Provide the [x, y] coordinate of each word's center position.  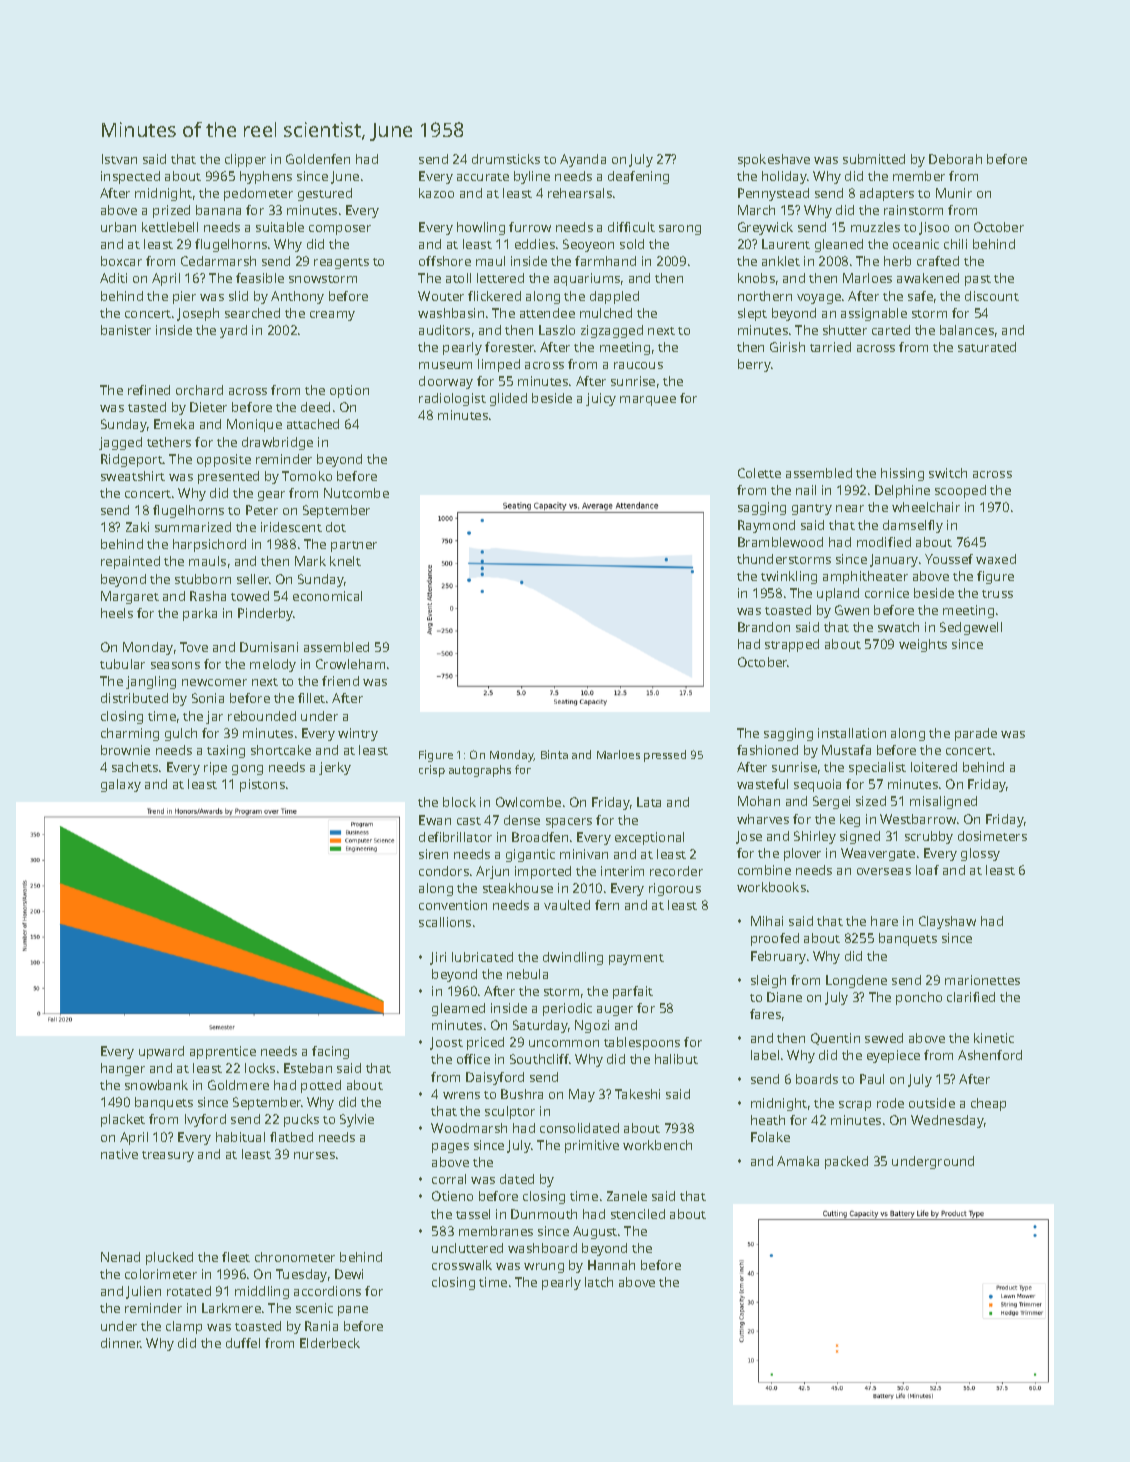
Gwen [852, 610]
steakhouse [518, 888]
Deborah [955, 159]
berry [754, 365]
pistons [262, 785]
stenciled [638, 1214]
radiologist [452, 399]
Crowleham [350, 664]
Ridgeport [132, 460]
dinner [121, 1343]
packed [846, 1162]
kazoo [436, 193]
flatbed [291, 1137]
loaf [927, 870]
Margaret [130, 597]
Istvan [119, 159]
